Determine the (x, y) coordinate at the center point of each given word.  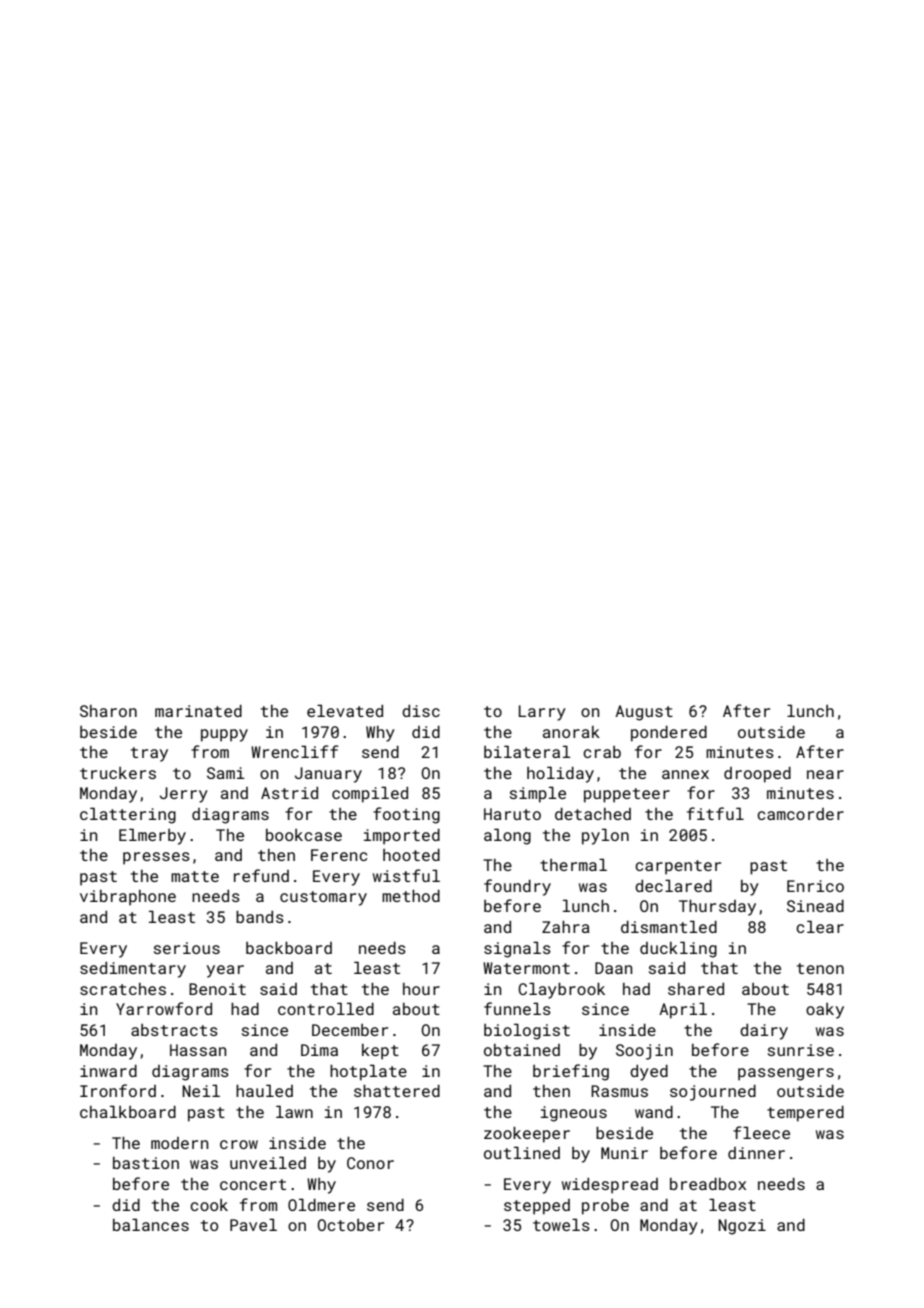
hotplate (368, 1072)
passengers (786, 1074)
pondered (669, 734)
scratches (123, 989)
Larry (542, 713)
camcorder (800, 814)
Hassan (198, 1050)
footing (406, 815)
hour (421, 989)
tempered (805, 1114)
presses (156, 858)
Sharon (108, 711)
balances (151, 1224)
